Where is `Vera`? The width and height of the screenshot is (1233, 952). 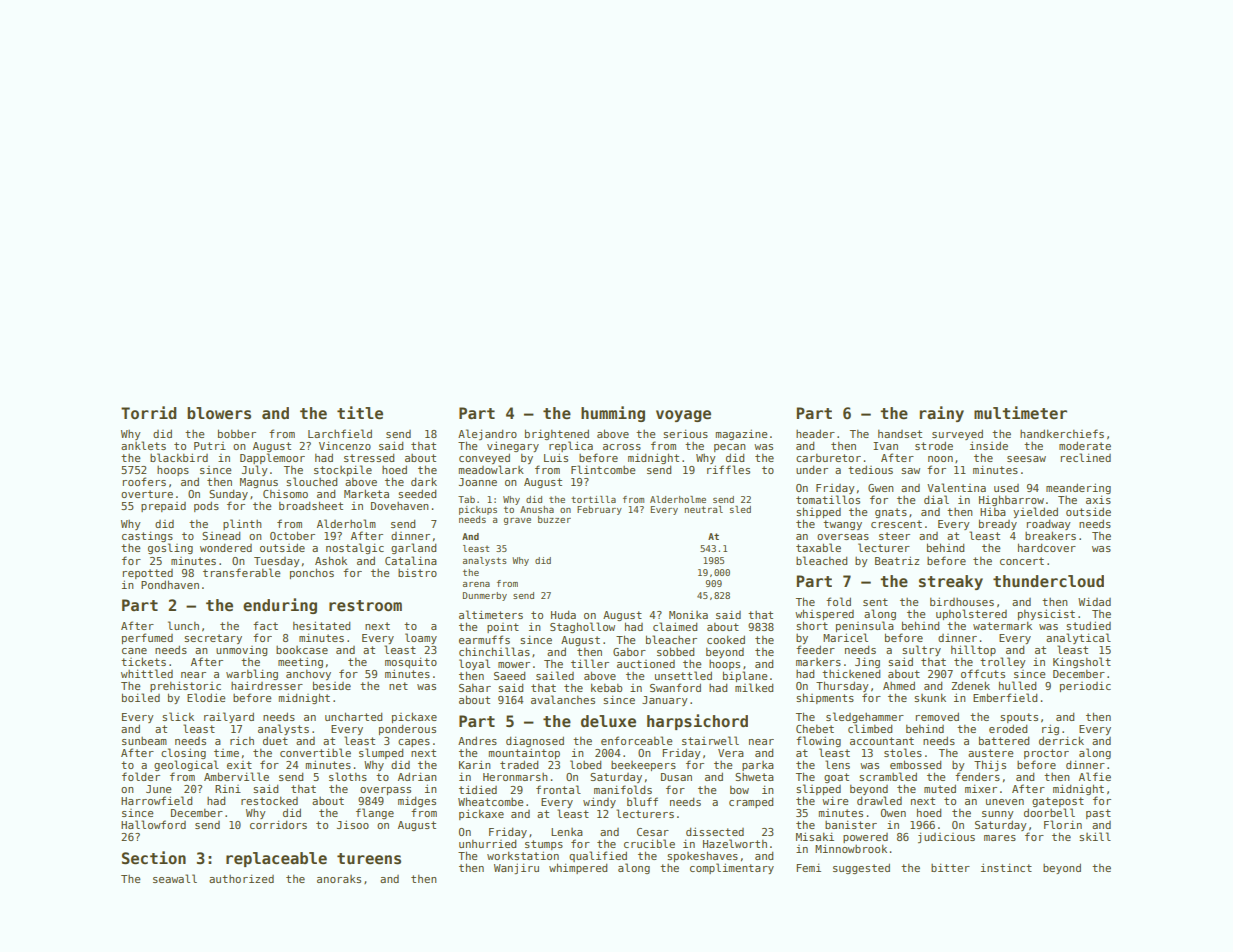 Vera is located at coordinates (731, 753).
